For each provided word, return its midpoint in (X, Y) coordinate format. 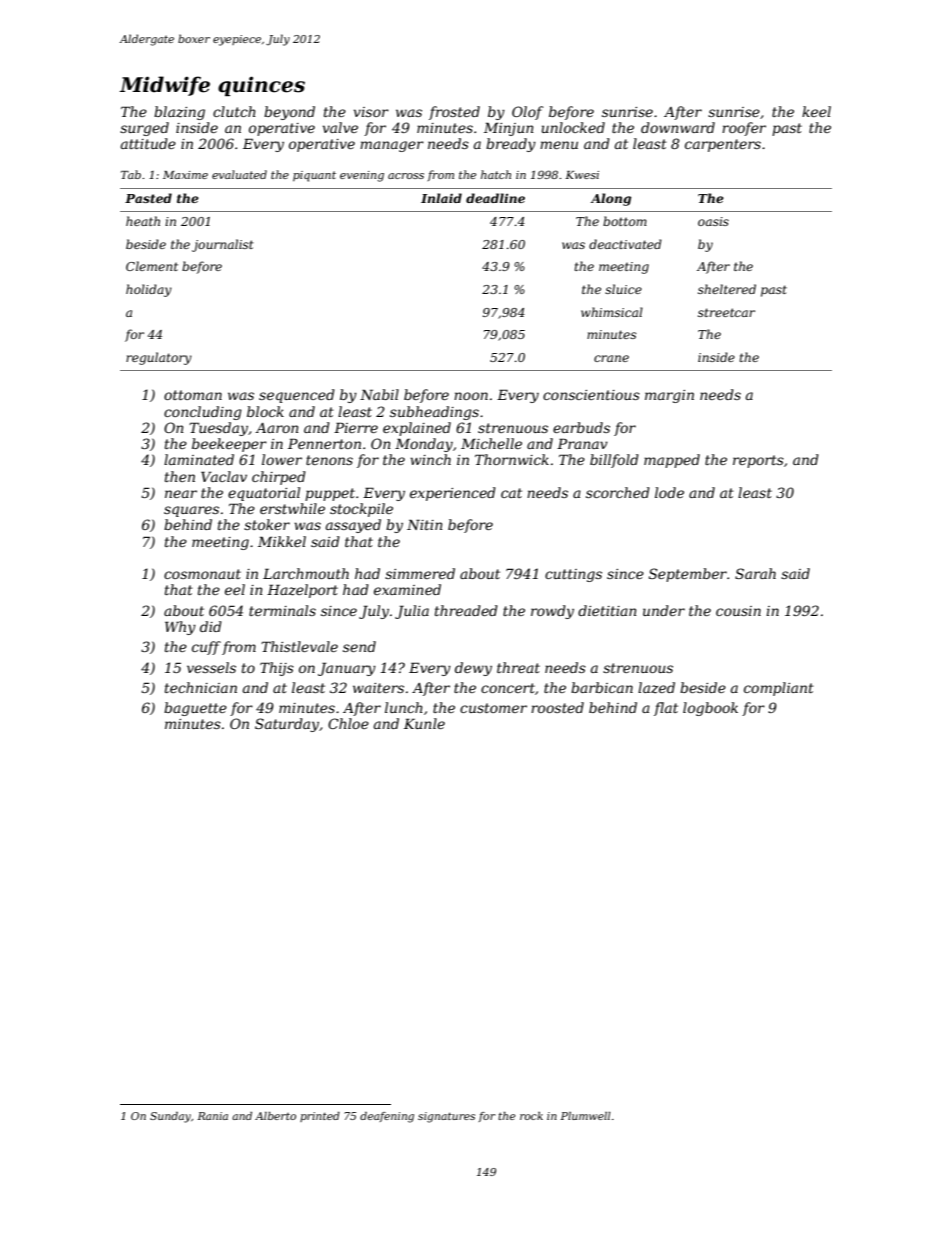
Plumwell (585, 1116)
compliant (779, 689)
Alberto (275, 1116)
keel (816, 111)
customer (493, 708)
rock (531, 1116)
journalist (223, 245)
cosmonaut (202, 574)
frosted (454, 113)
